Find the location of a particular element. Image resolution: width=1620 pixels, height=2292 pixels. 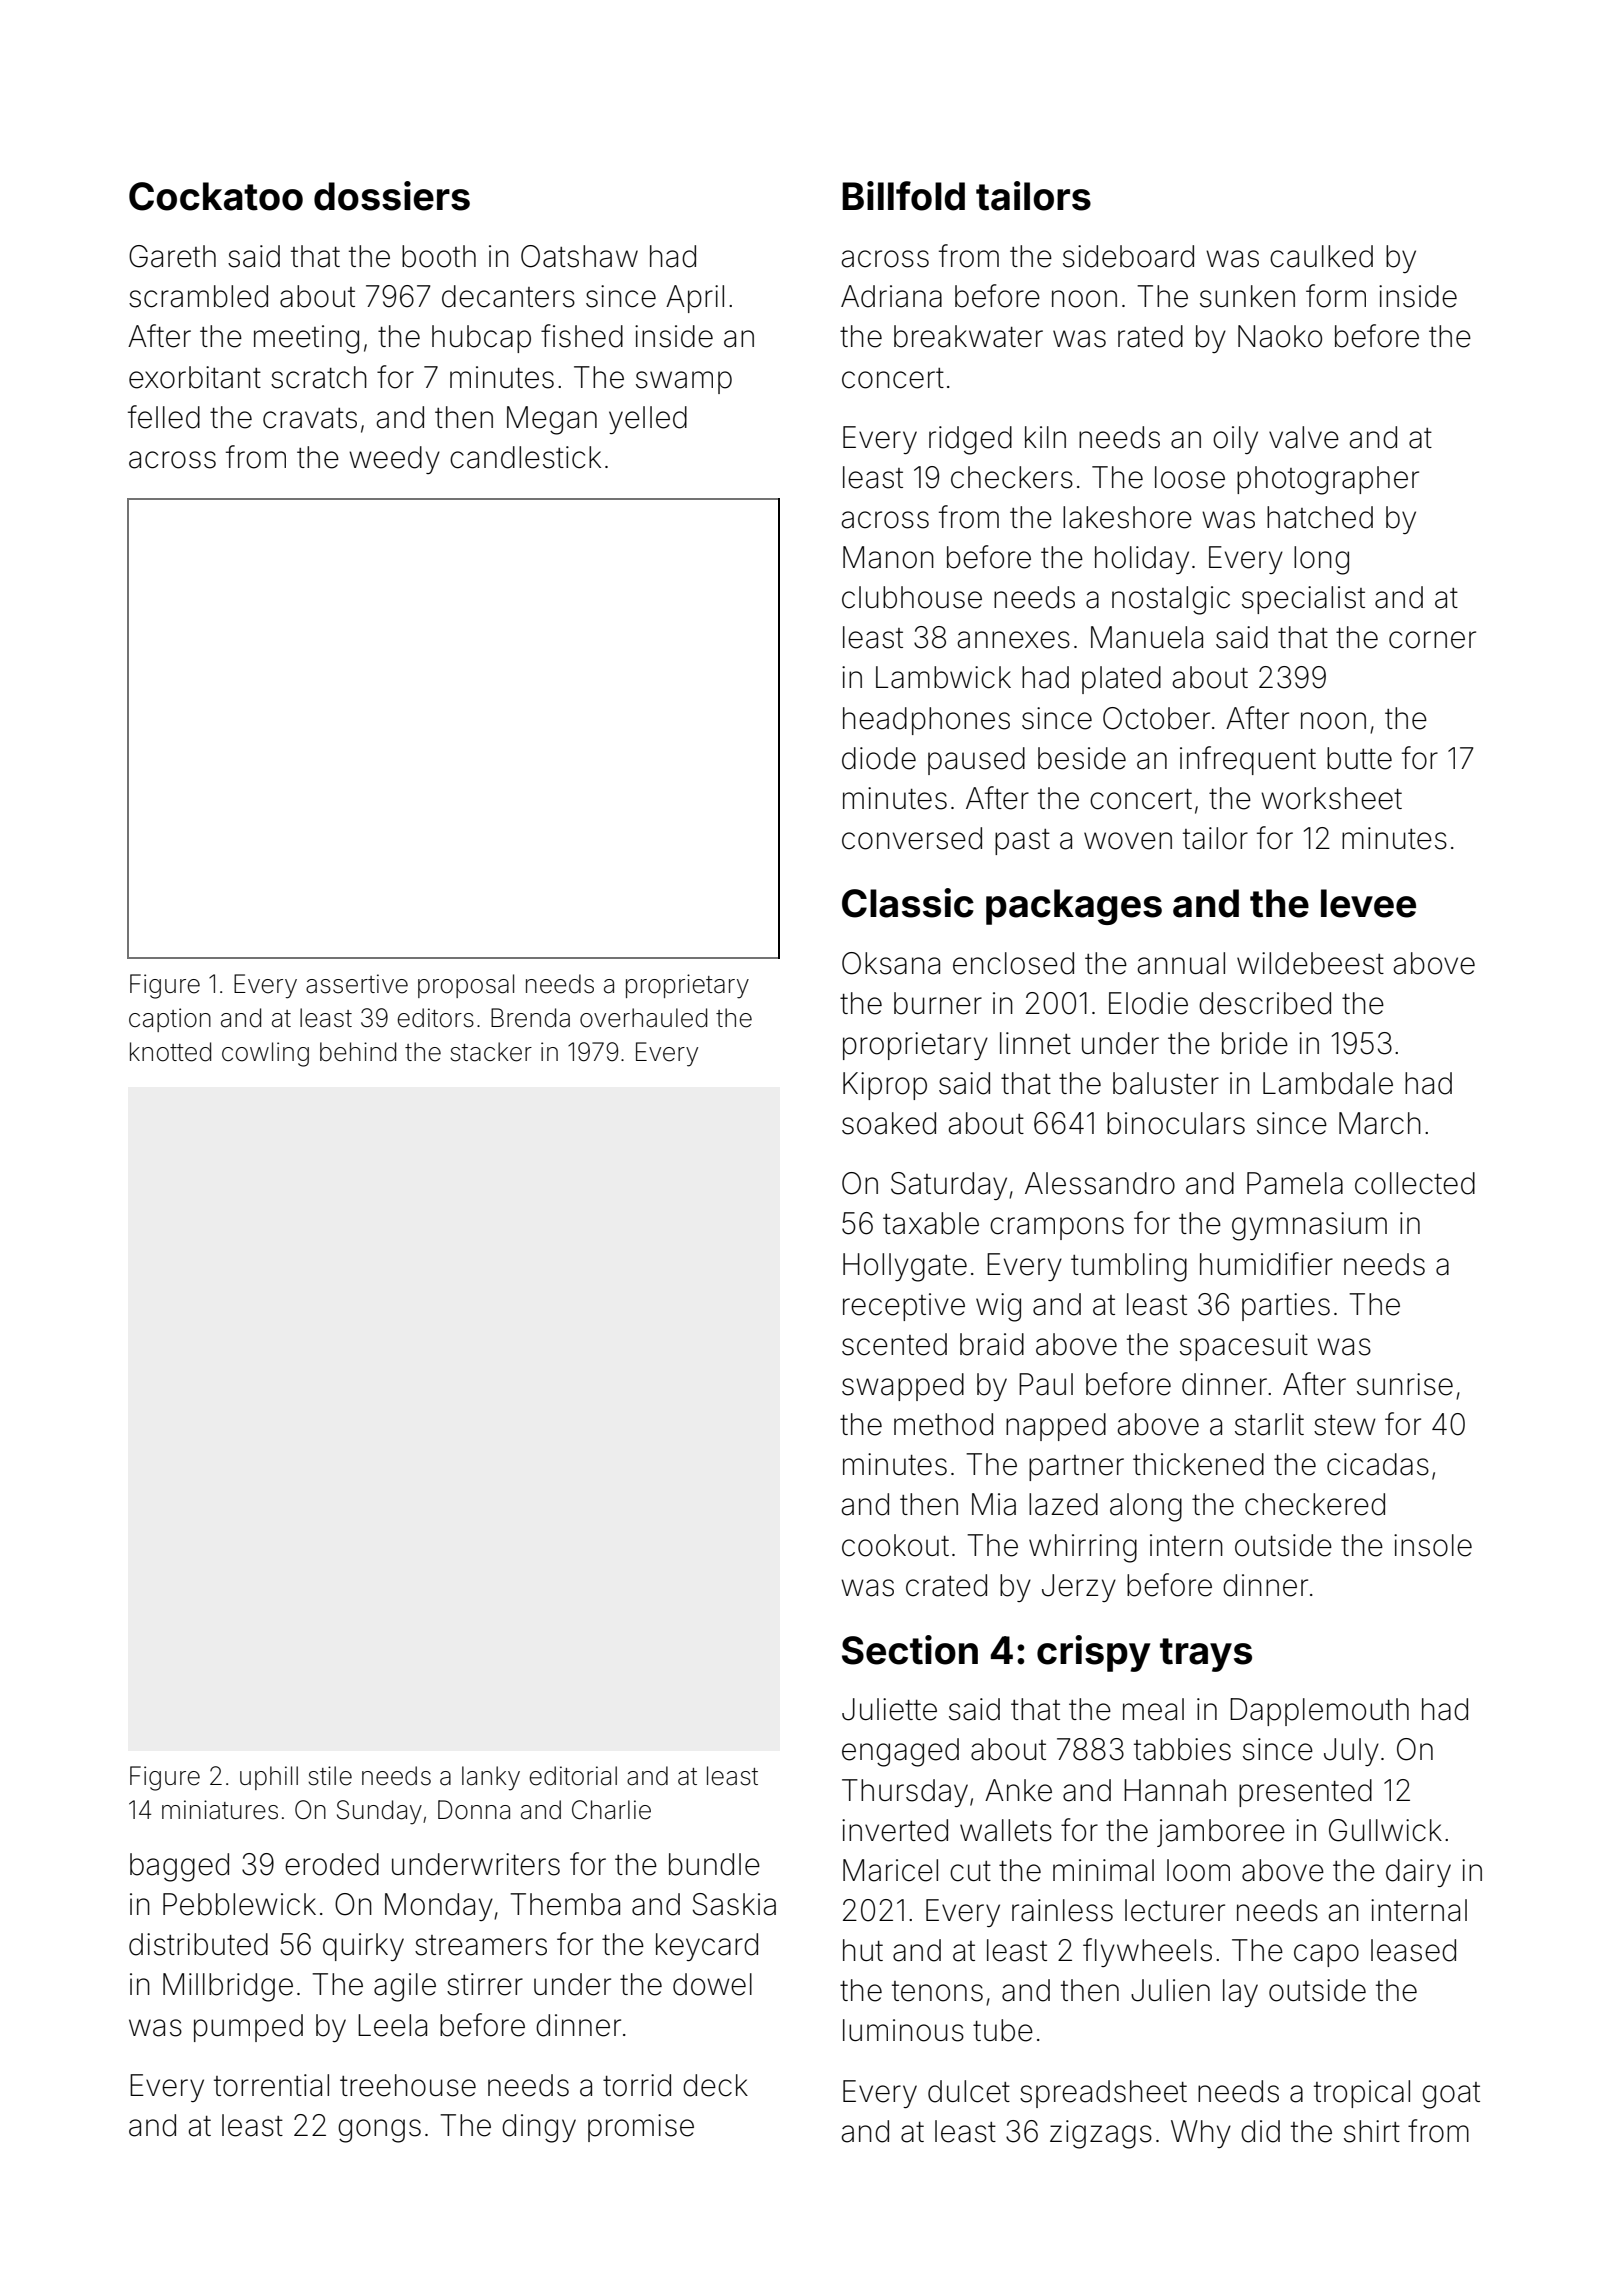

dossiers is located at coordinates (392, 196).
